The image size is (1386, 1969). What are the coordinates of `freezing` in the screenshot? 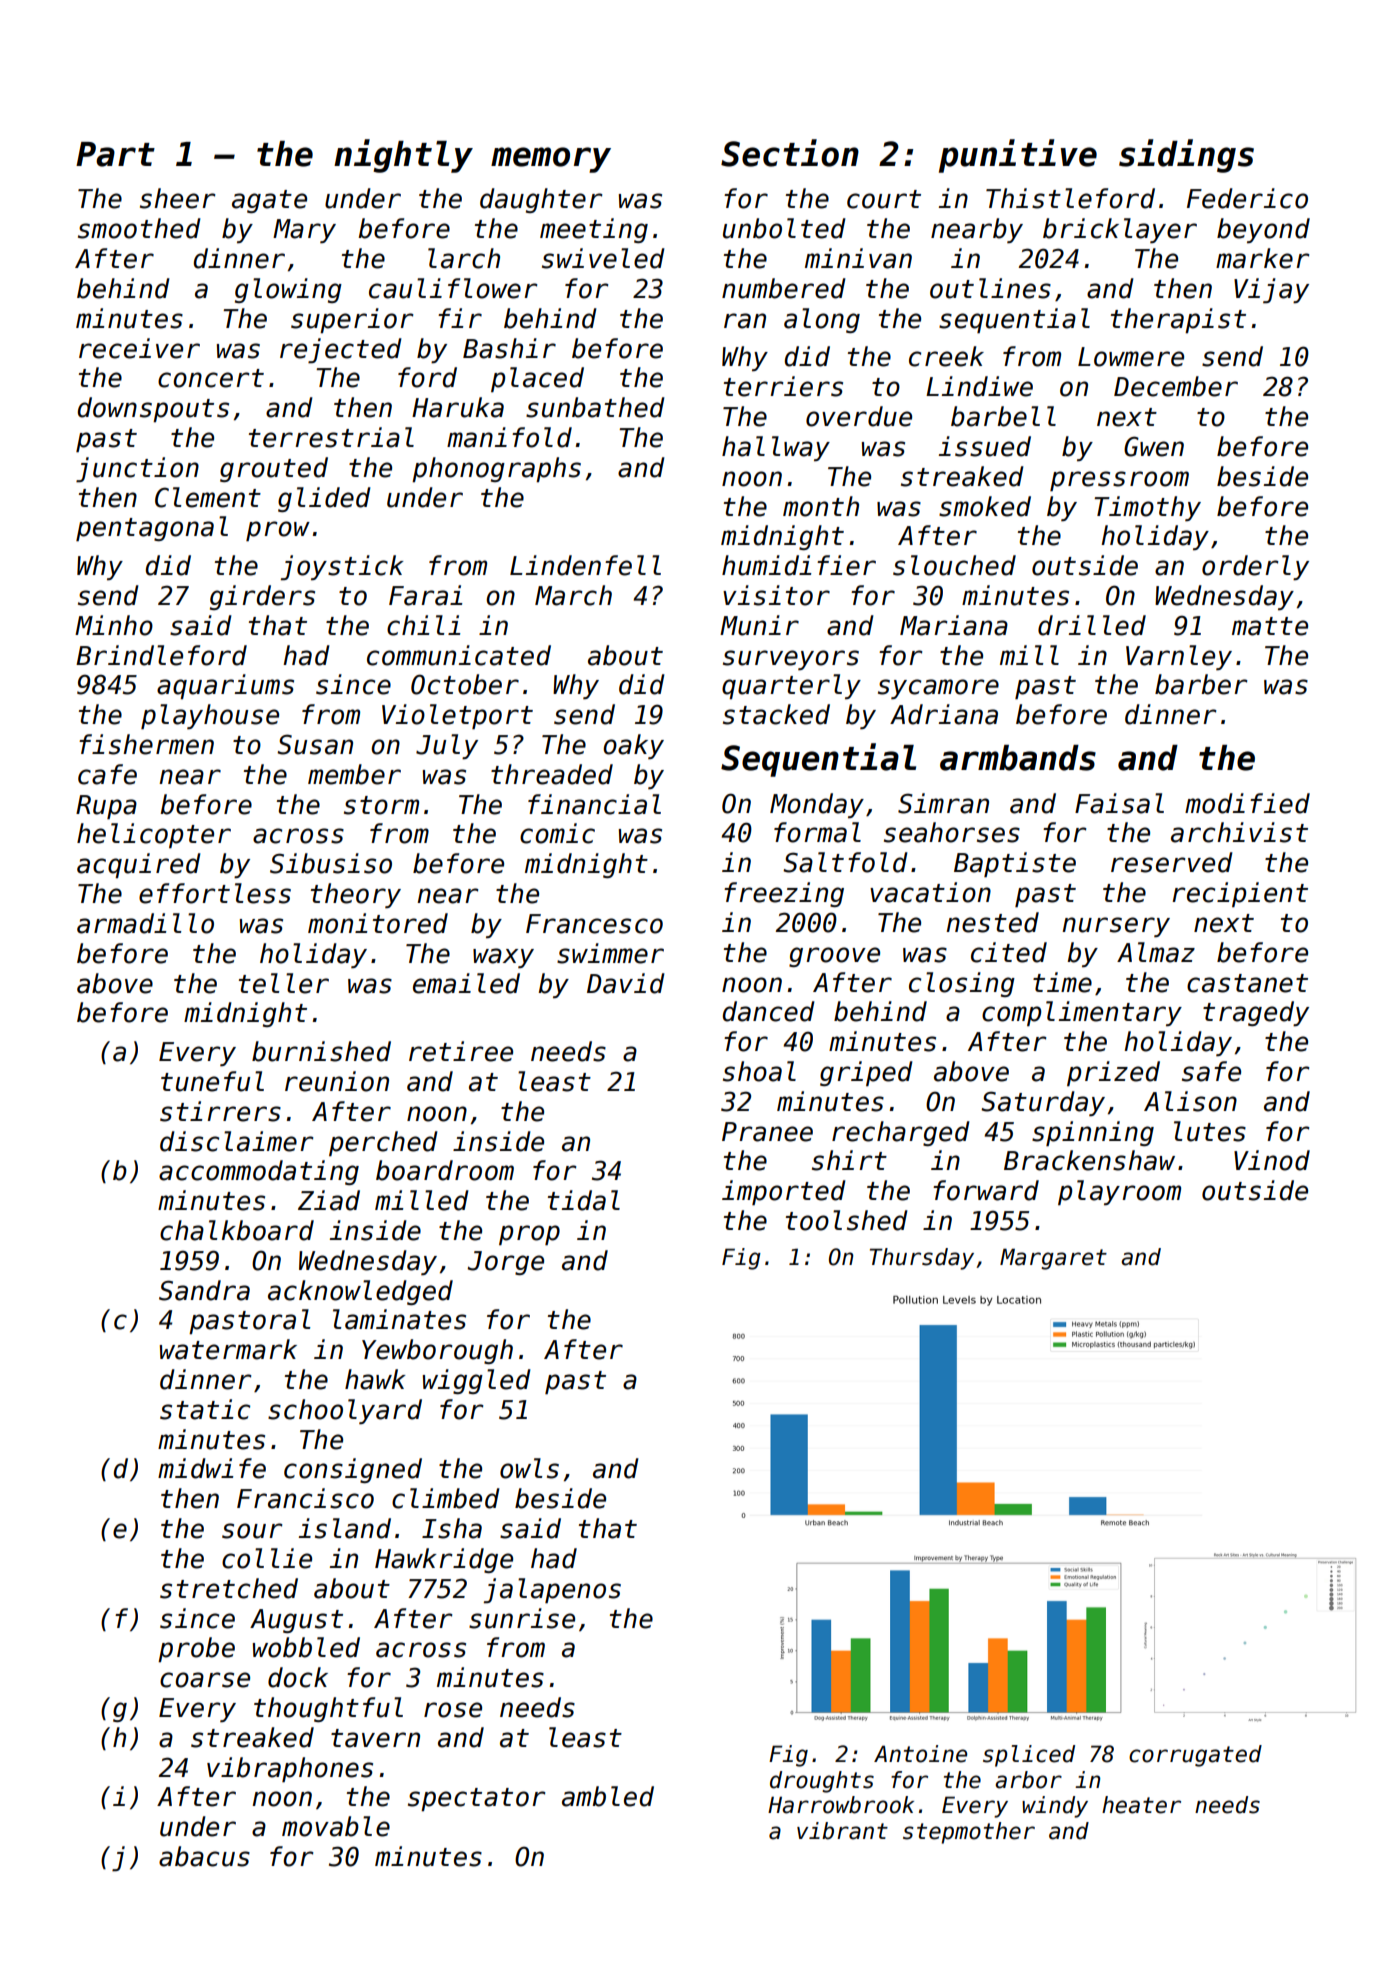 It's located at (784, 894).
